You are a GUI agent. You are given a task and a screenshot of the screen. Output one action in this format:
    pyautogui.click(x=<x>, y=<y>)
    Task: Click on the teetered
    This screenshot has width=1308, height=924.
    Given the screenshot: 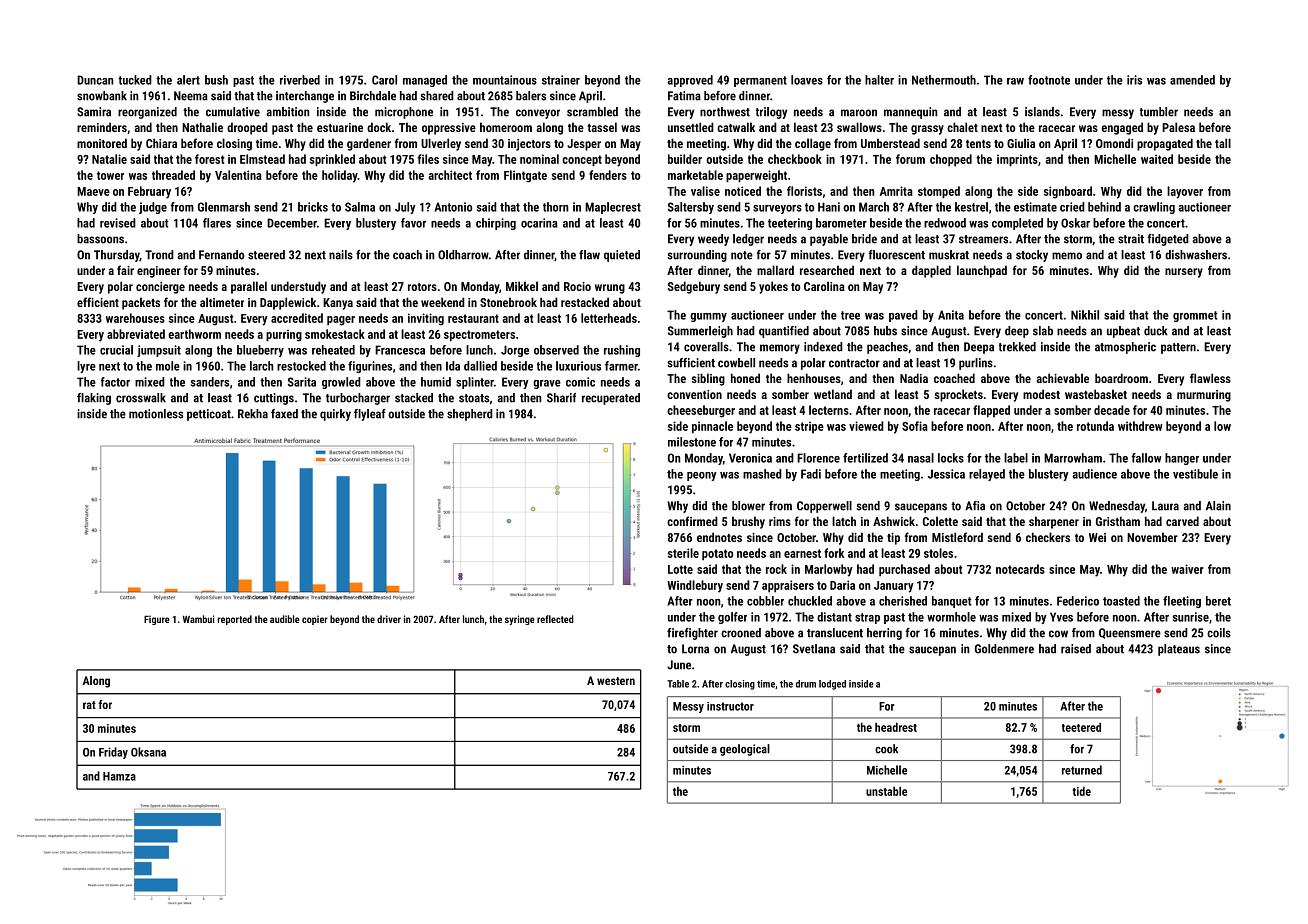 What is the action you would take?
    pyautogui.click(x=1081, y=727)
